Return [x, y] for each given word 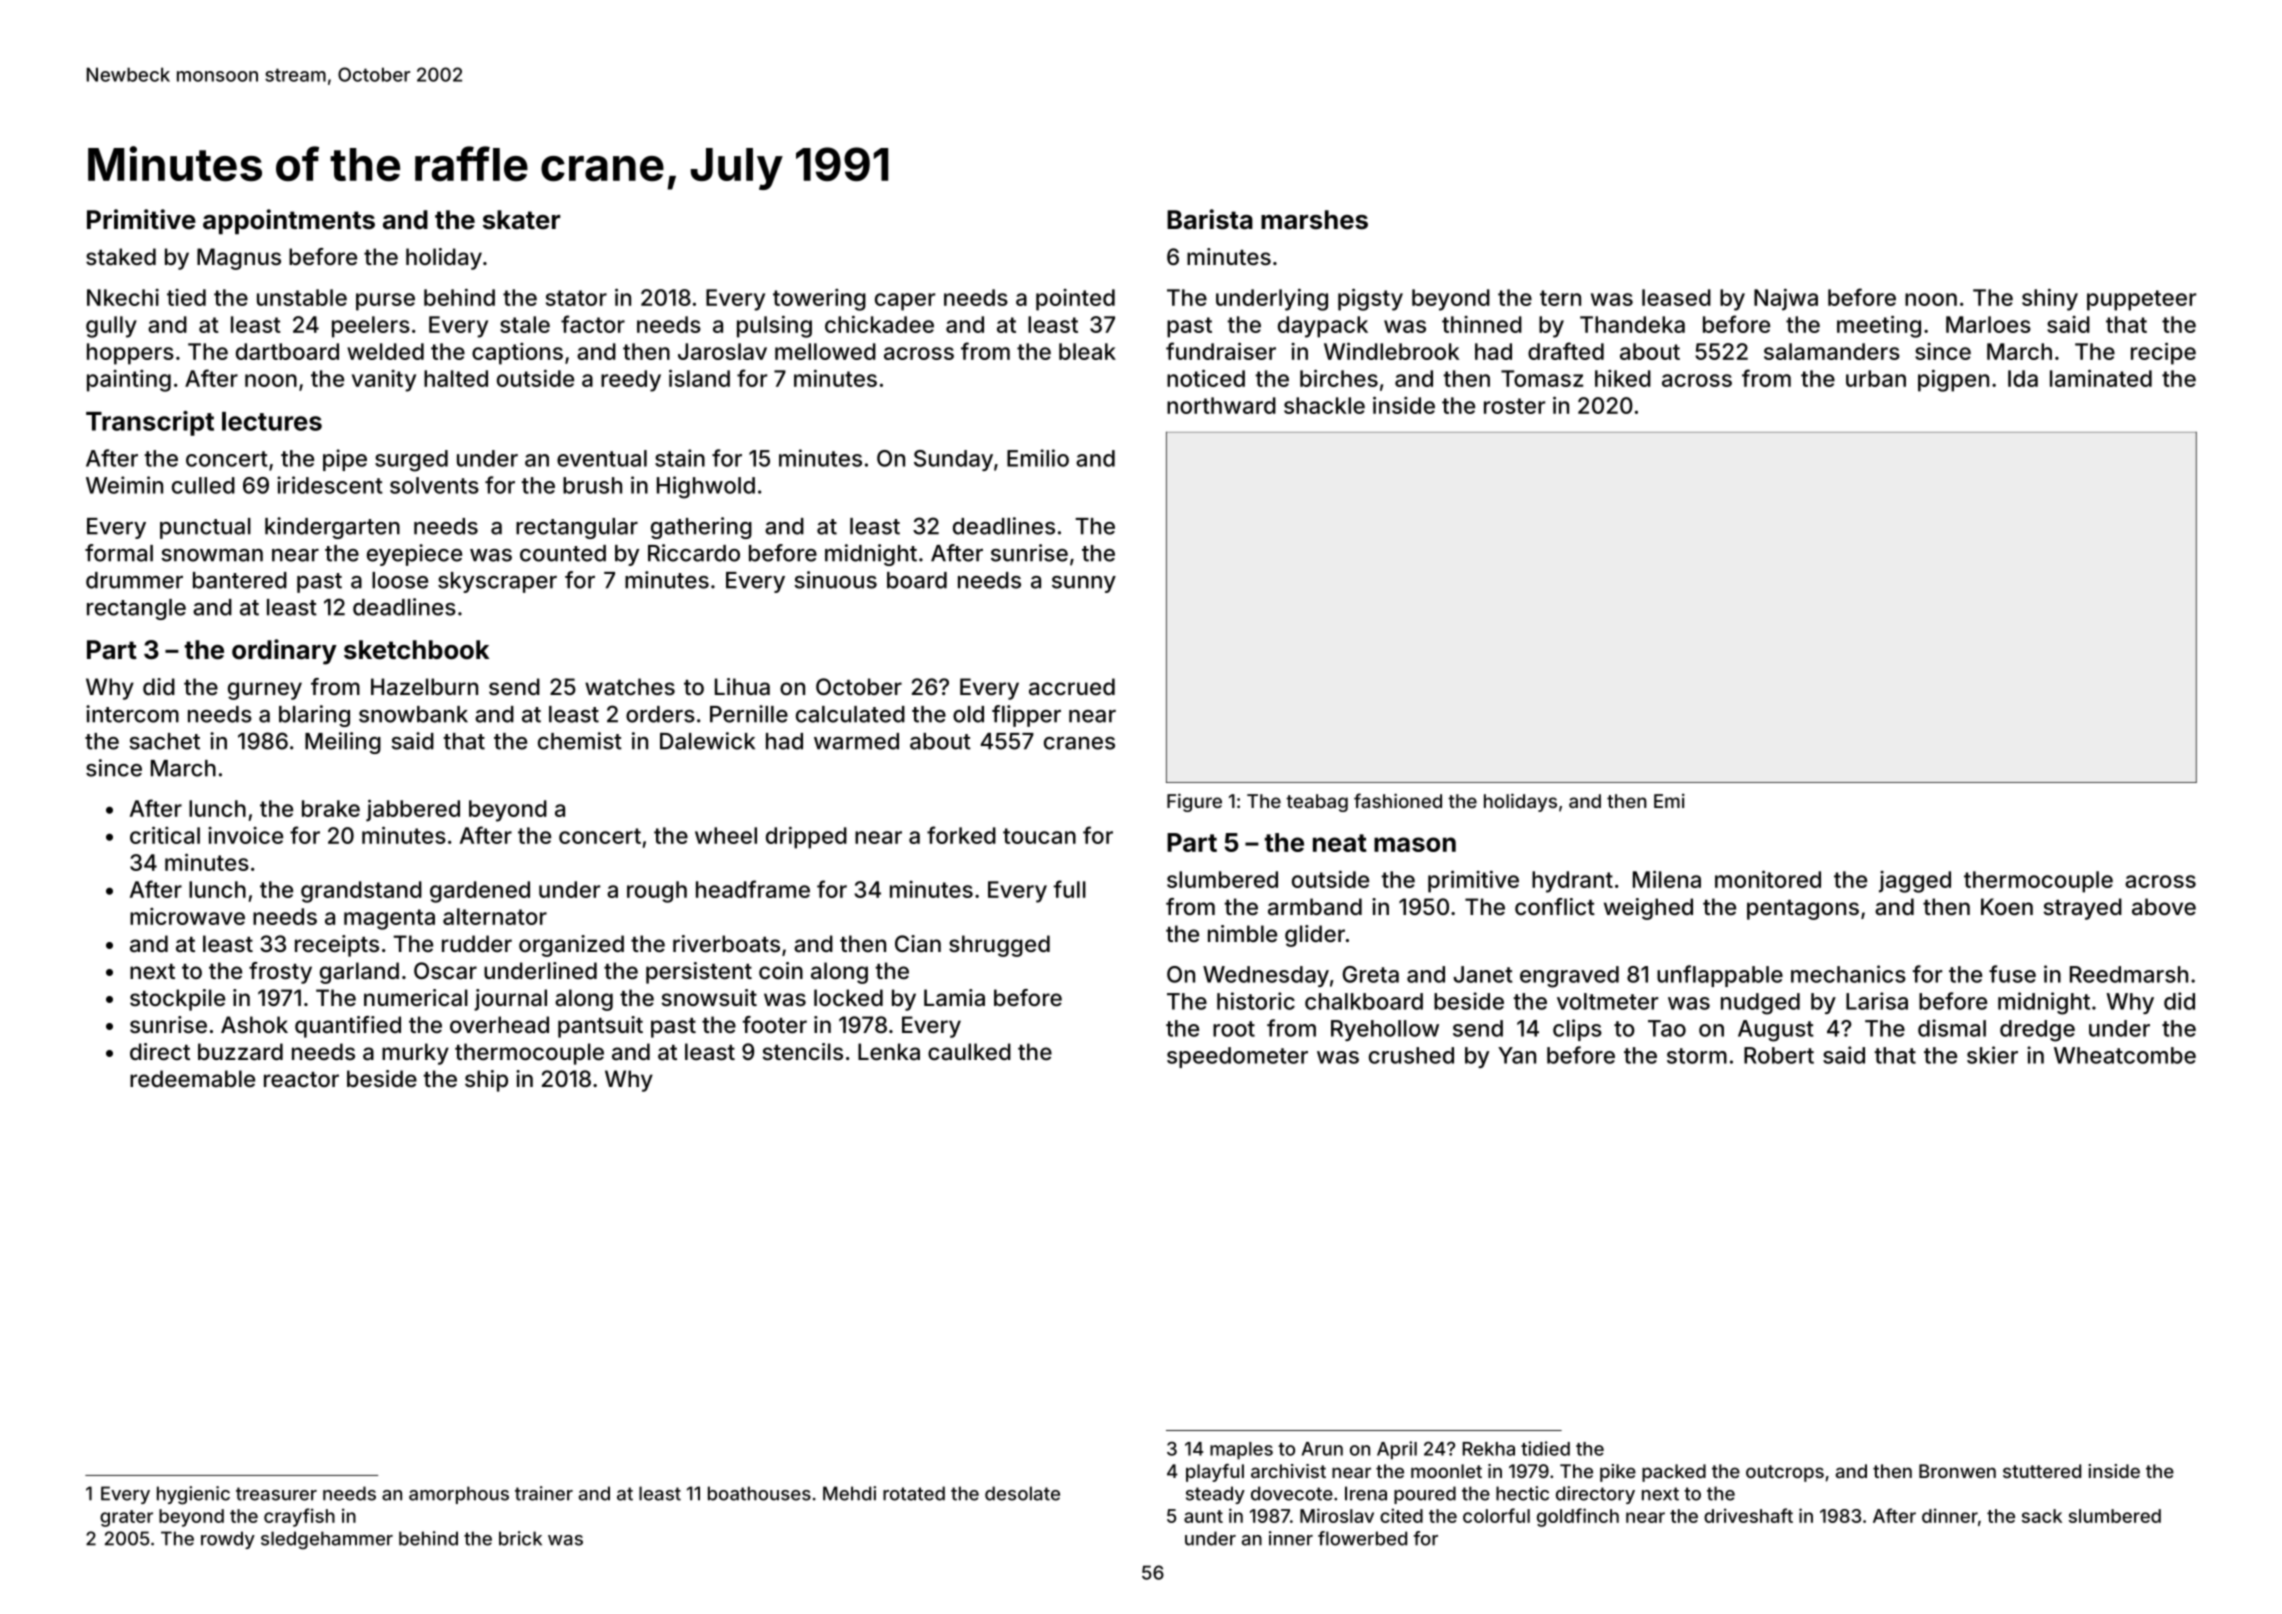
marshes [1314, 220]
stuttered [2042, 1471]
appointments [289, 221]
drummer [134, 580]
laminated [2101, 378]
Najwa [1786, 299]
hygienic [193, 1495]
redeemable [192, 1079]
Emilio [1038, 458]
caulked [969, 1052]
